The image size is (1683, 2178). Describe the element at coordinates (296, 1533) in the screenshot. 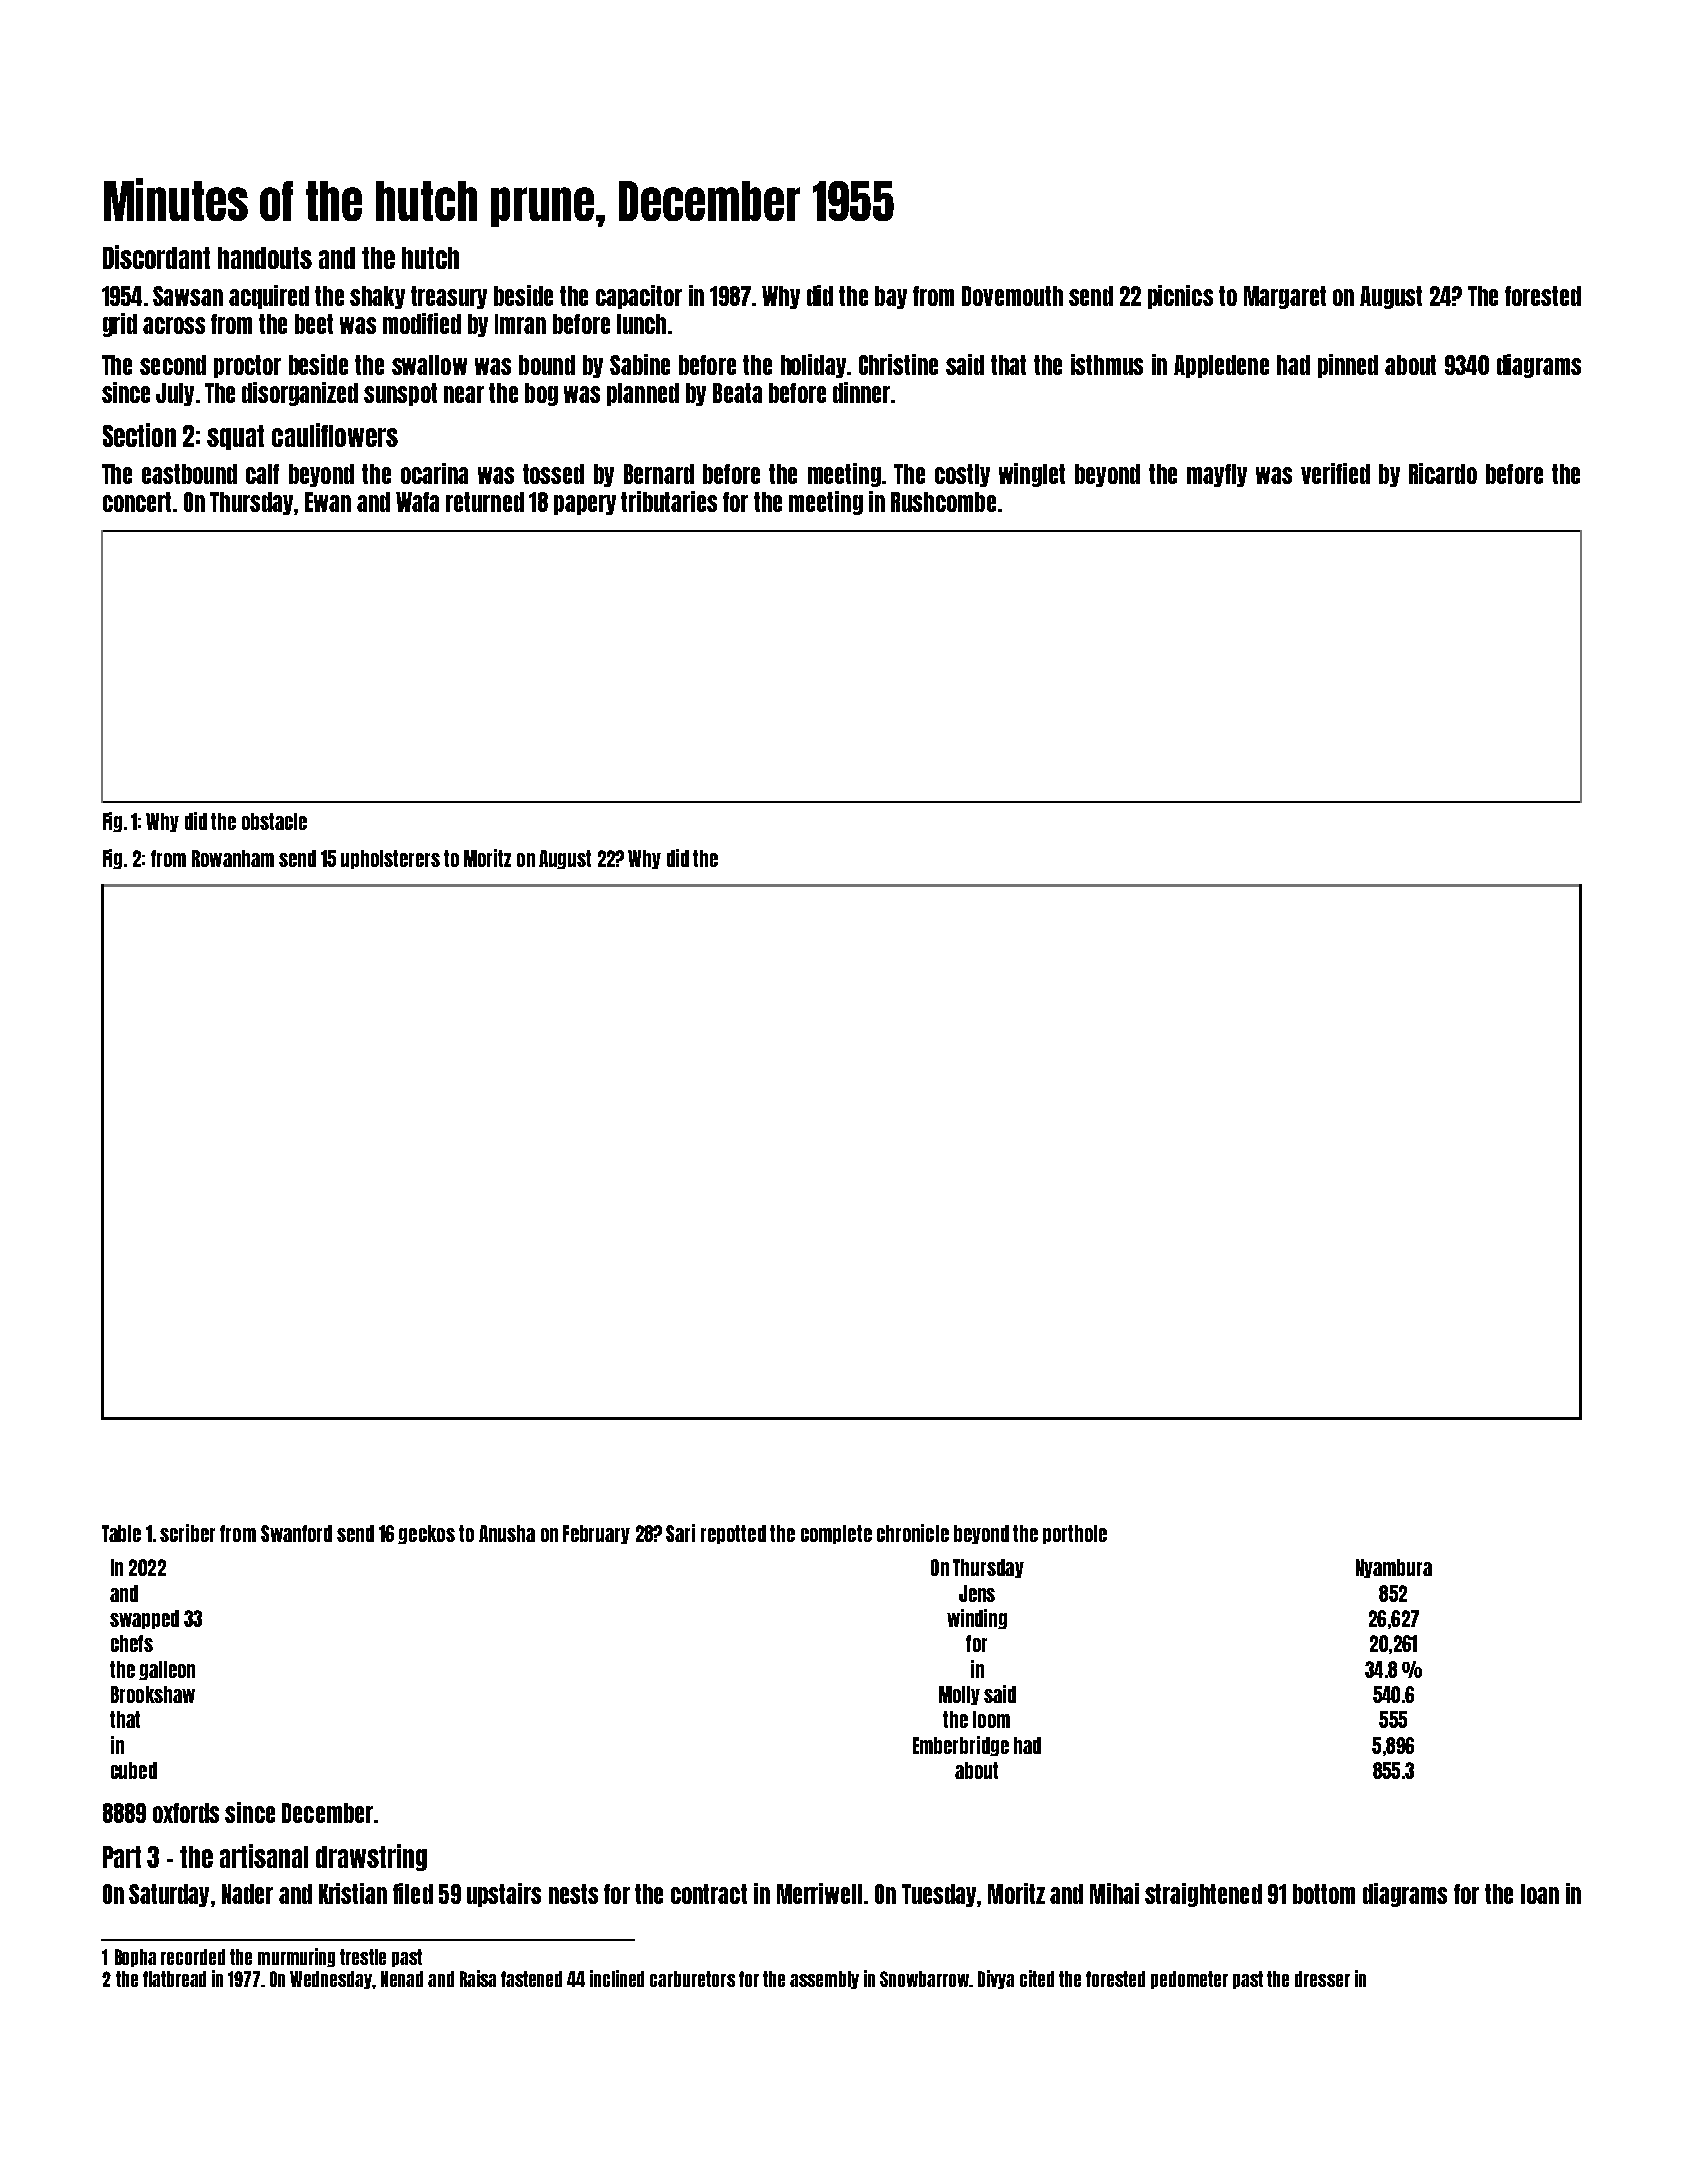

I see `Swanford` at that location.
